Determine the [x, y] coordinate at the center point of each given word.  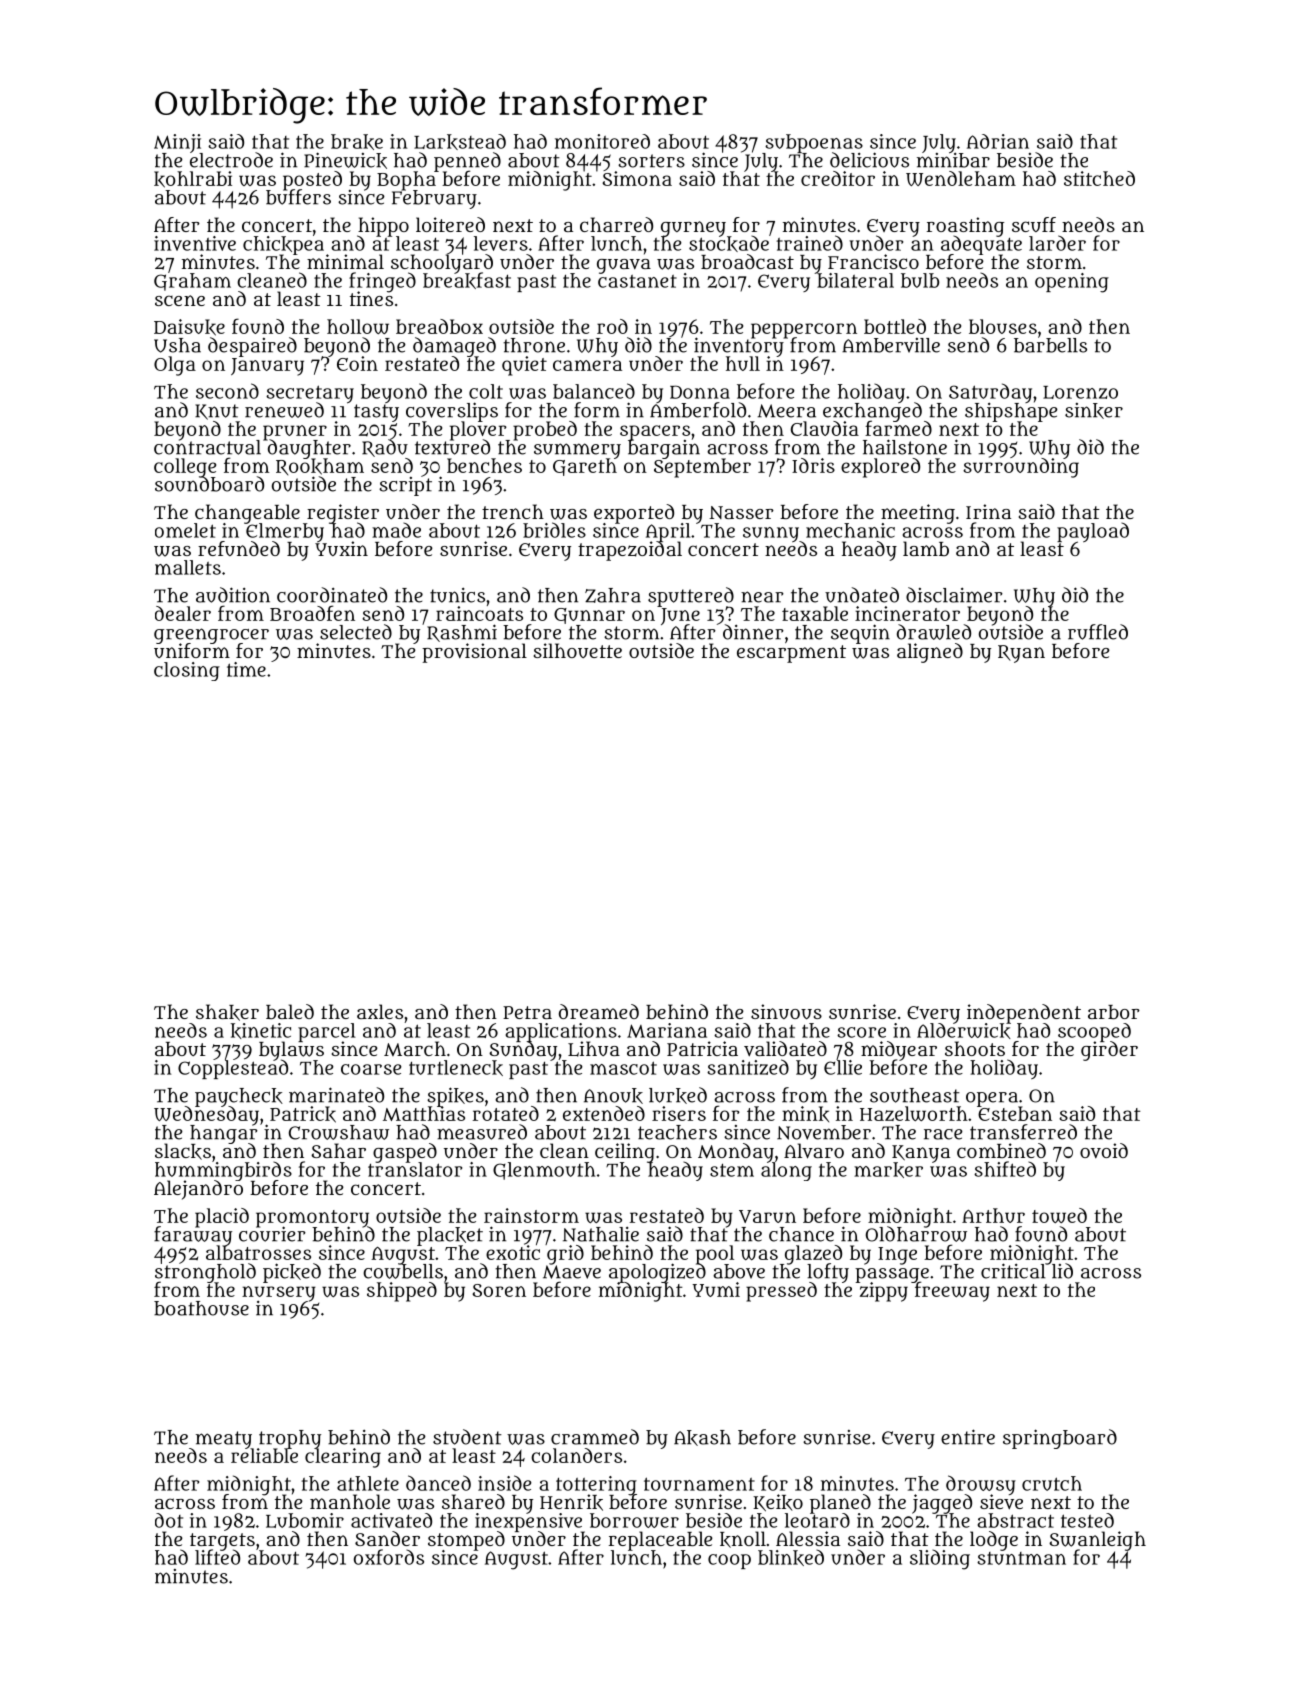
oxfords [389, 1557]
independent [1024, 1013]
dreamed [599, 1011]
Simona [637, 178]
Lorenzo [1080, 392]
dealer [183, 613]
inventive [195, 243]
